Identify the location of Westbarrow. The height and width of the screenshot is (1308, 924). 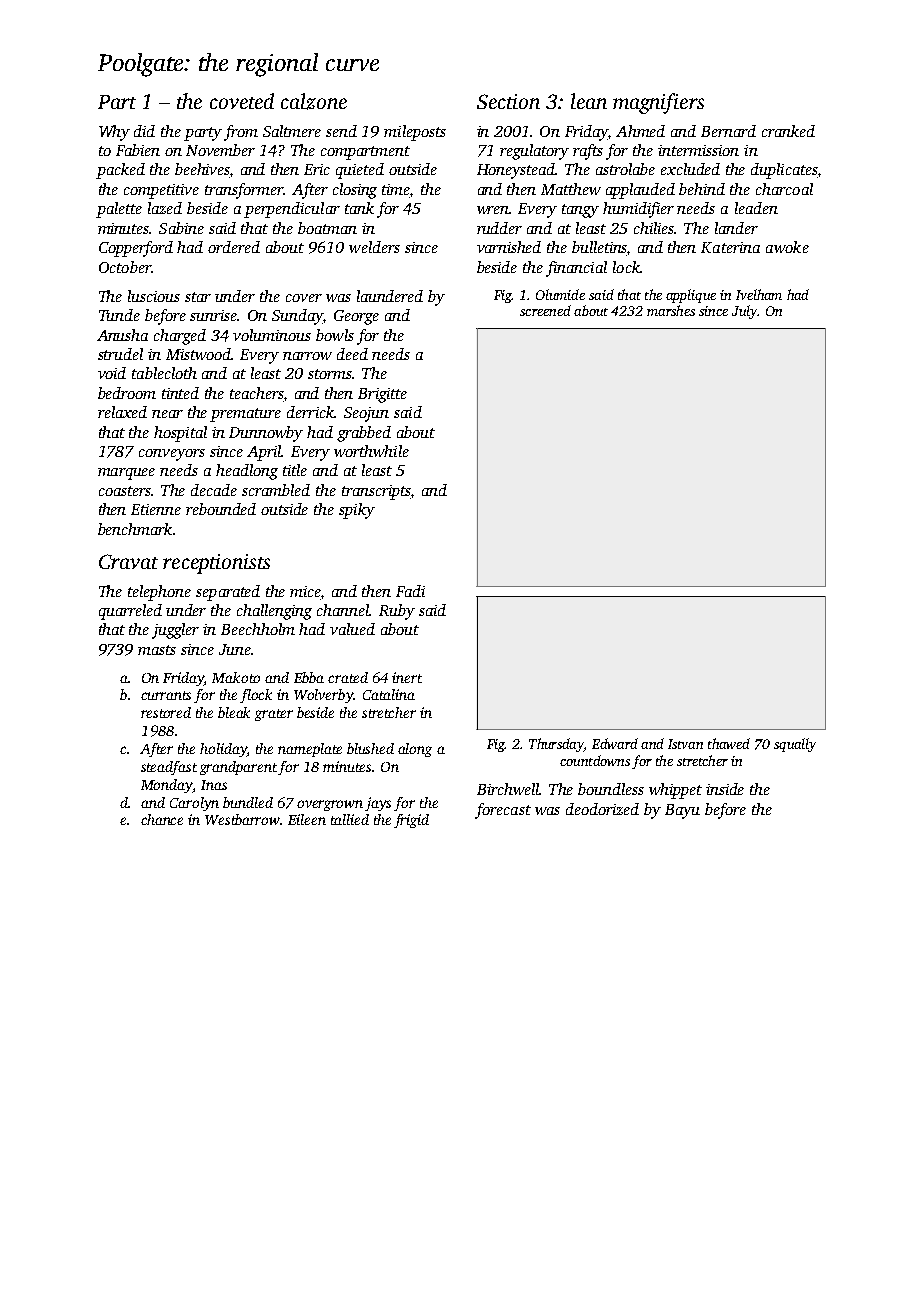
(242, 819).
